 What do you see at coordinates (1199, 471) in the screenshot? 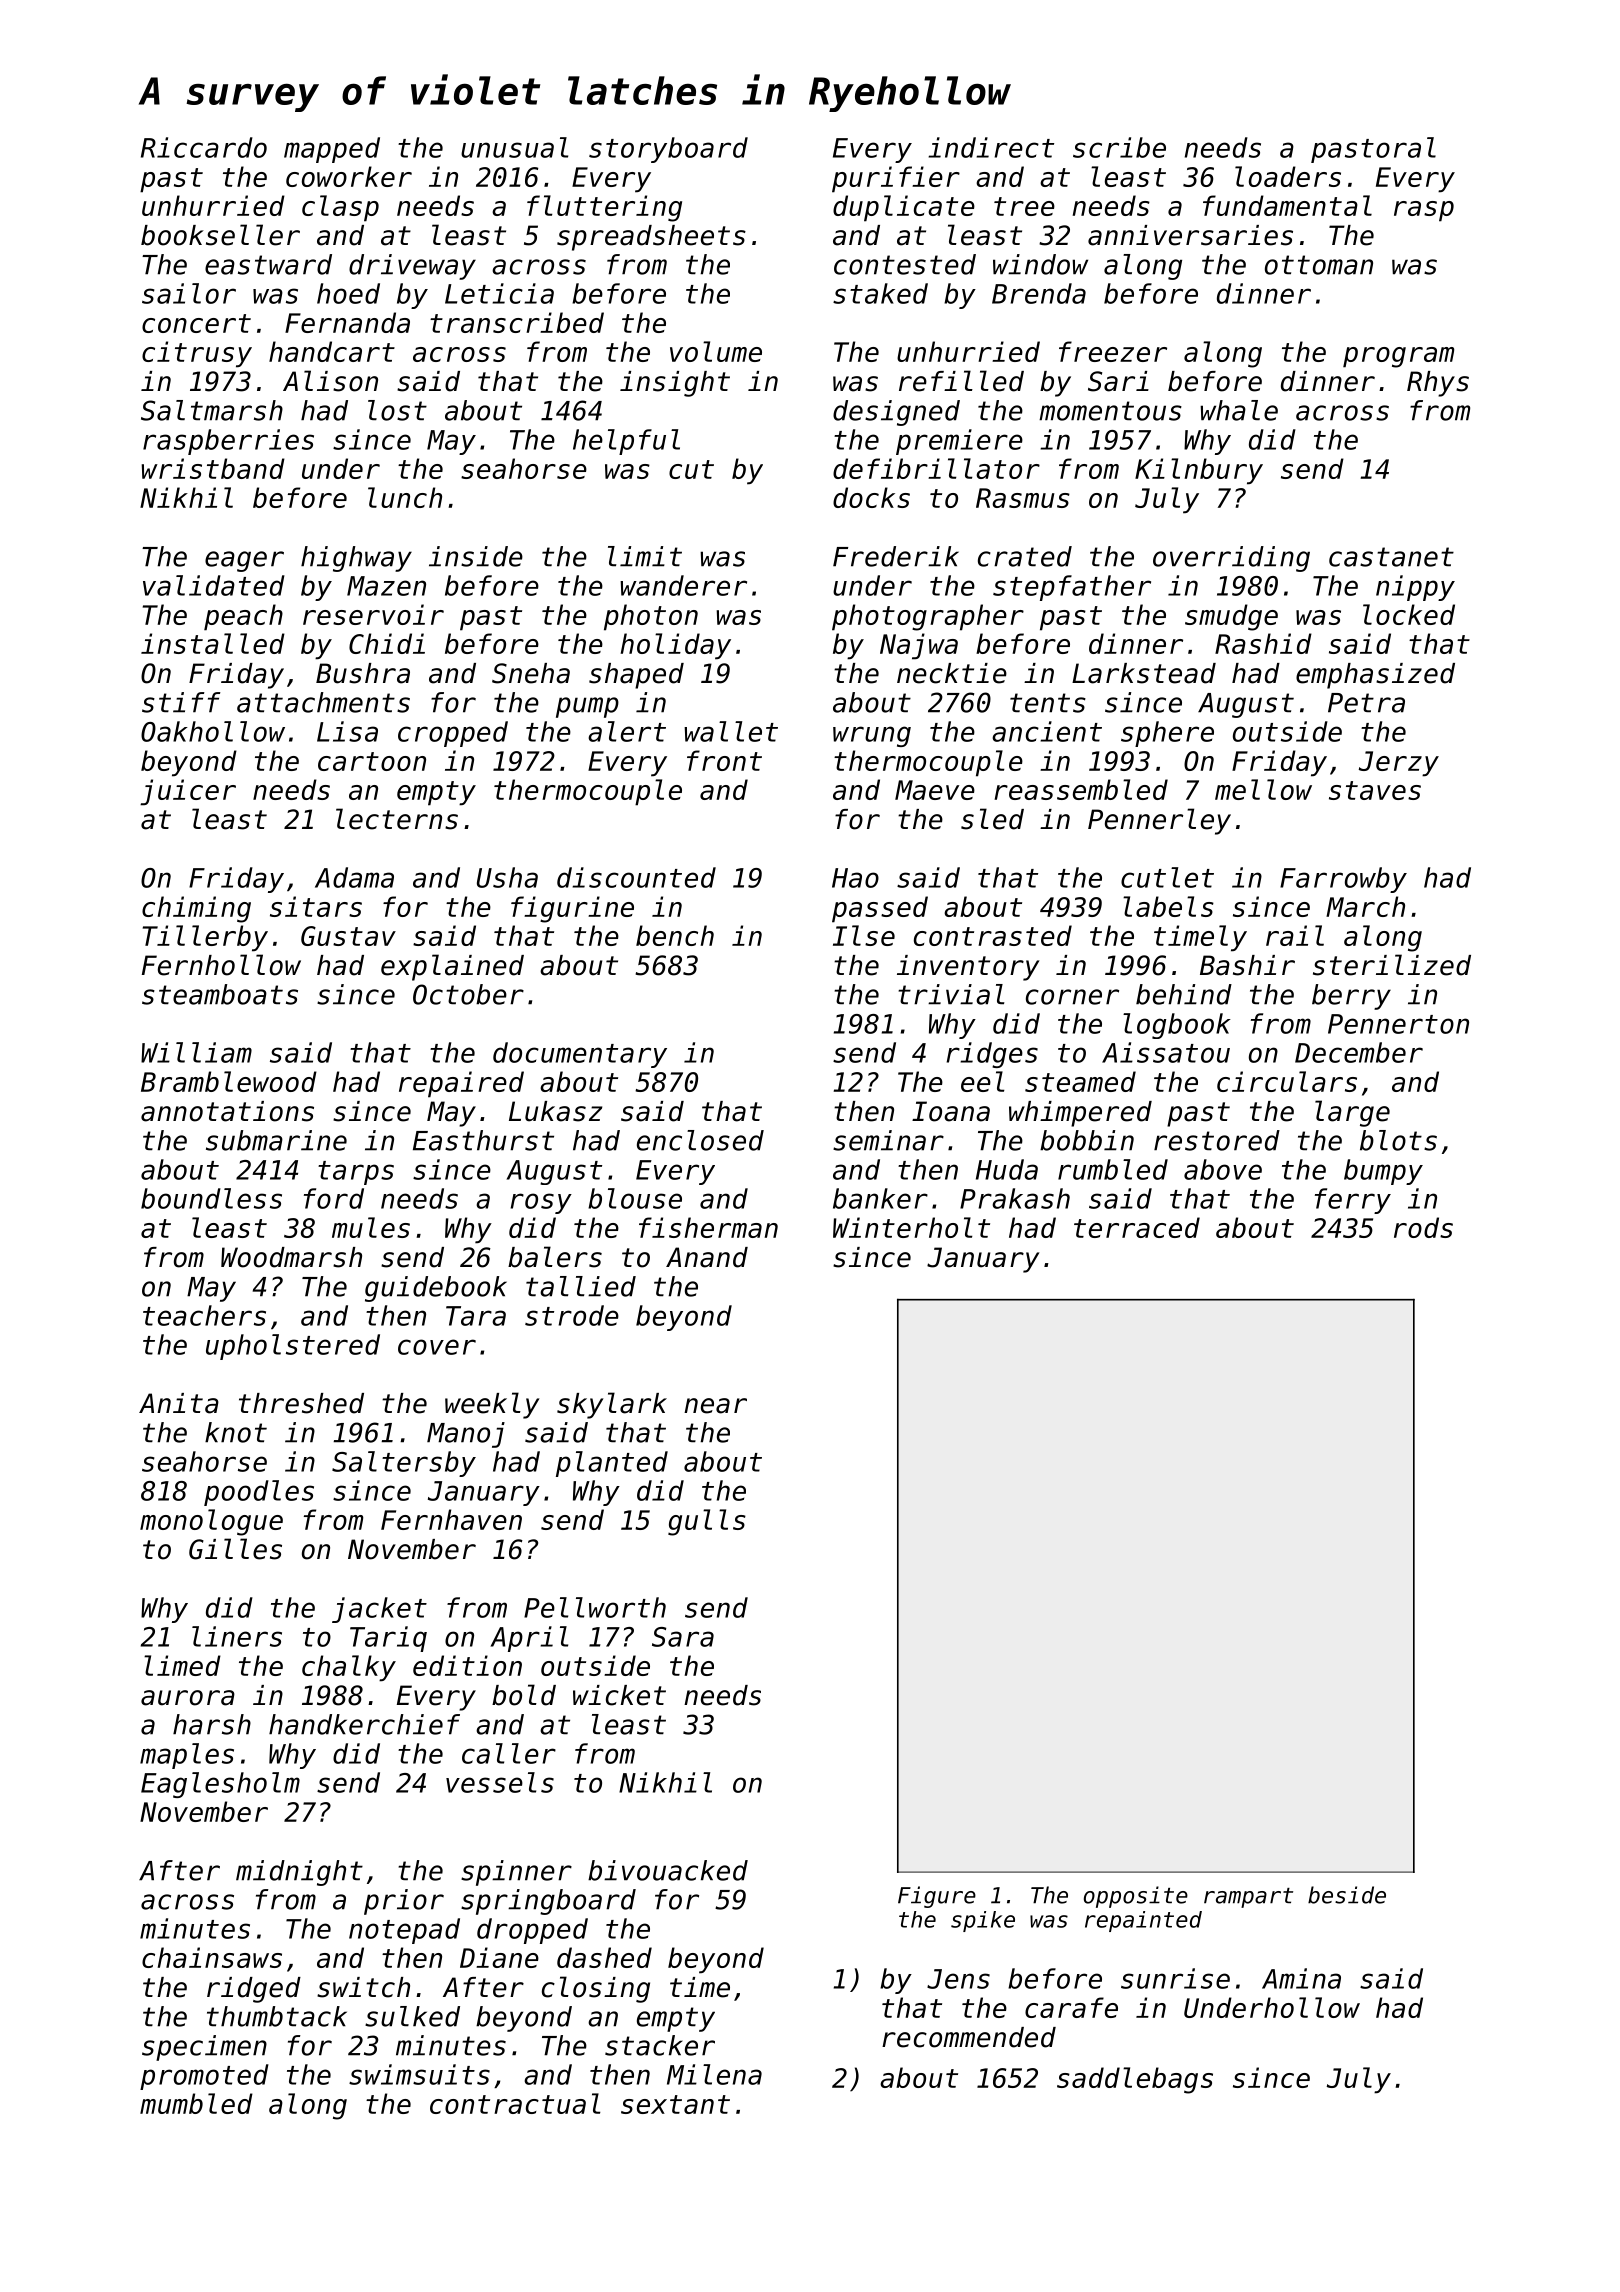
I see `Kilnbury` at bounding box center [1199, 471].
